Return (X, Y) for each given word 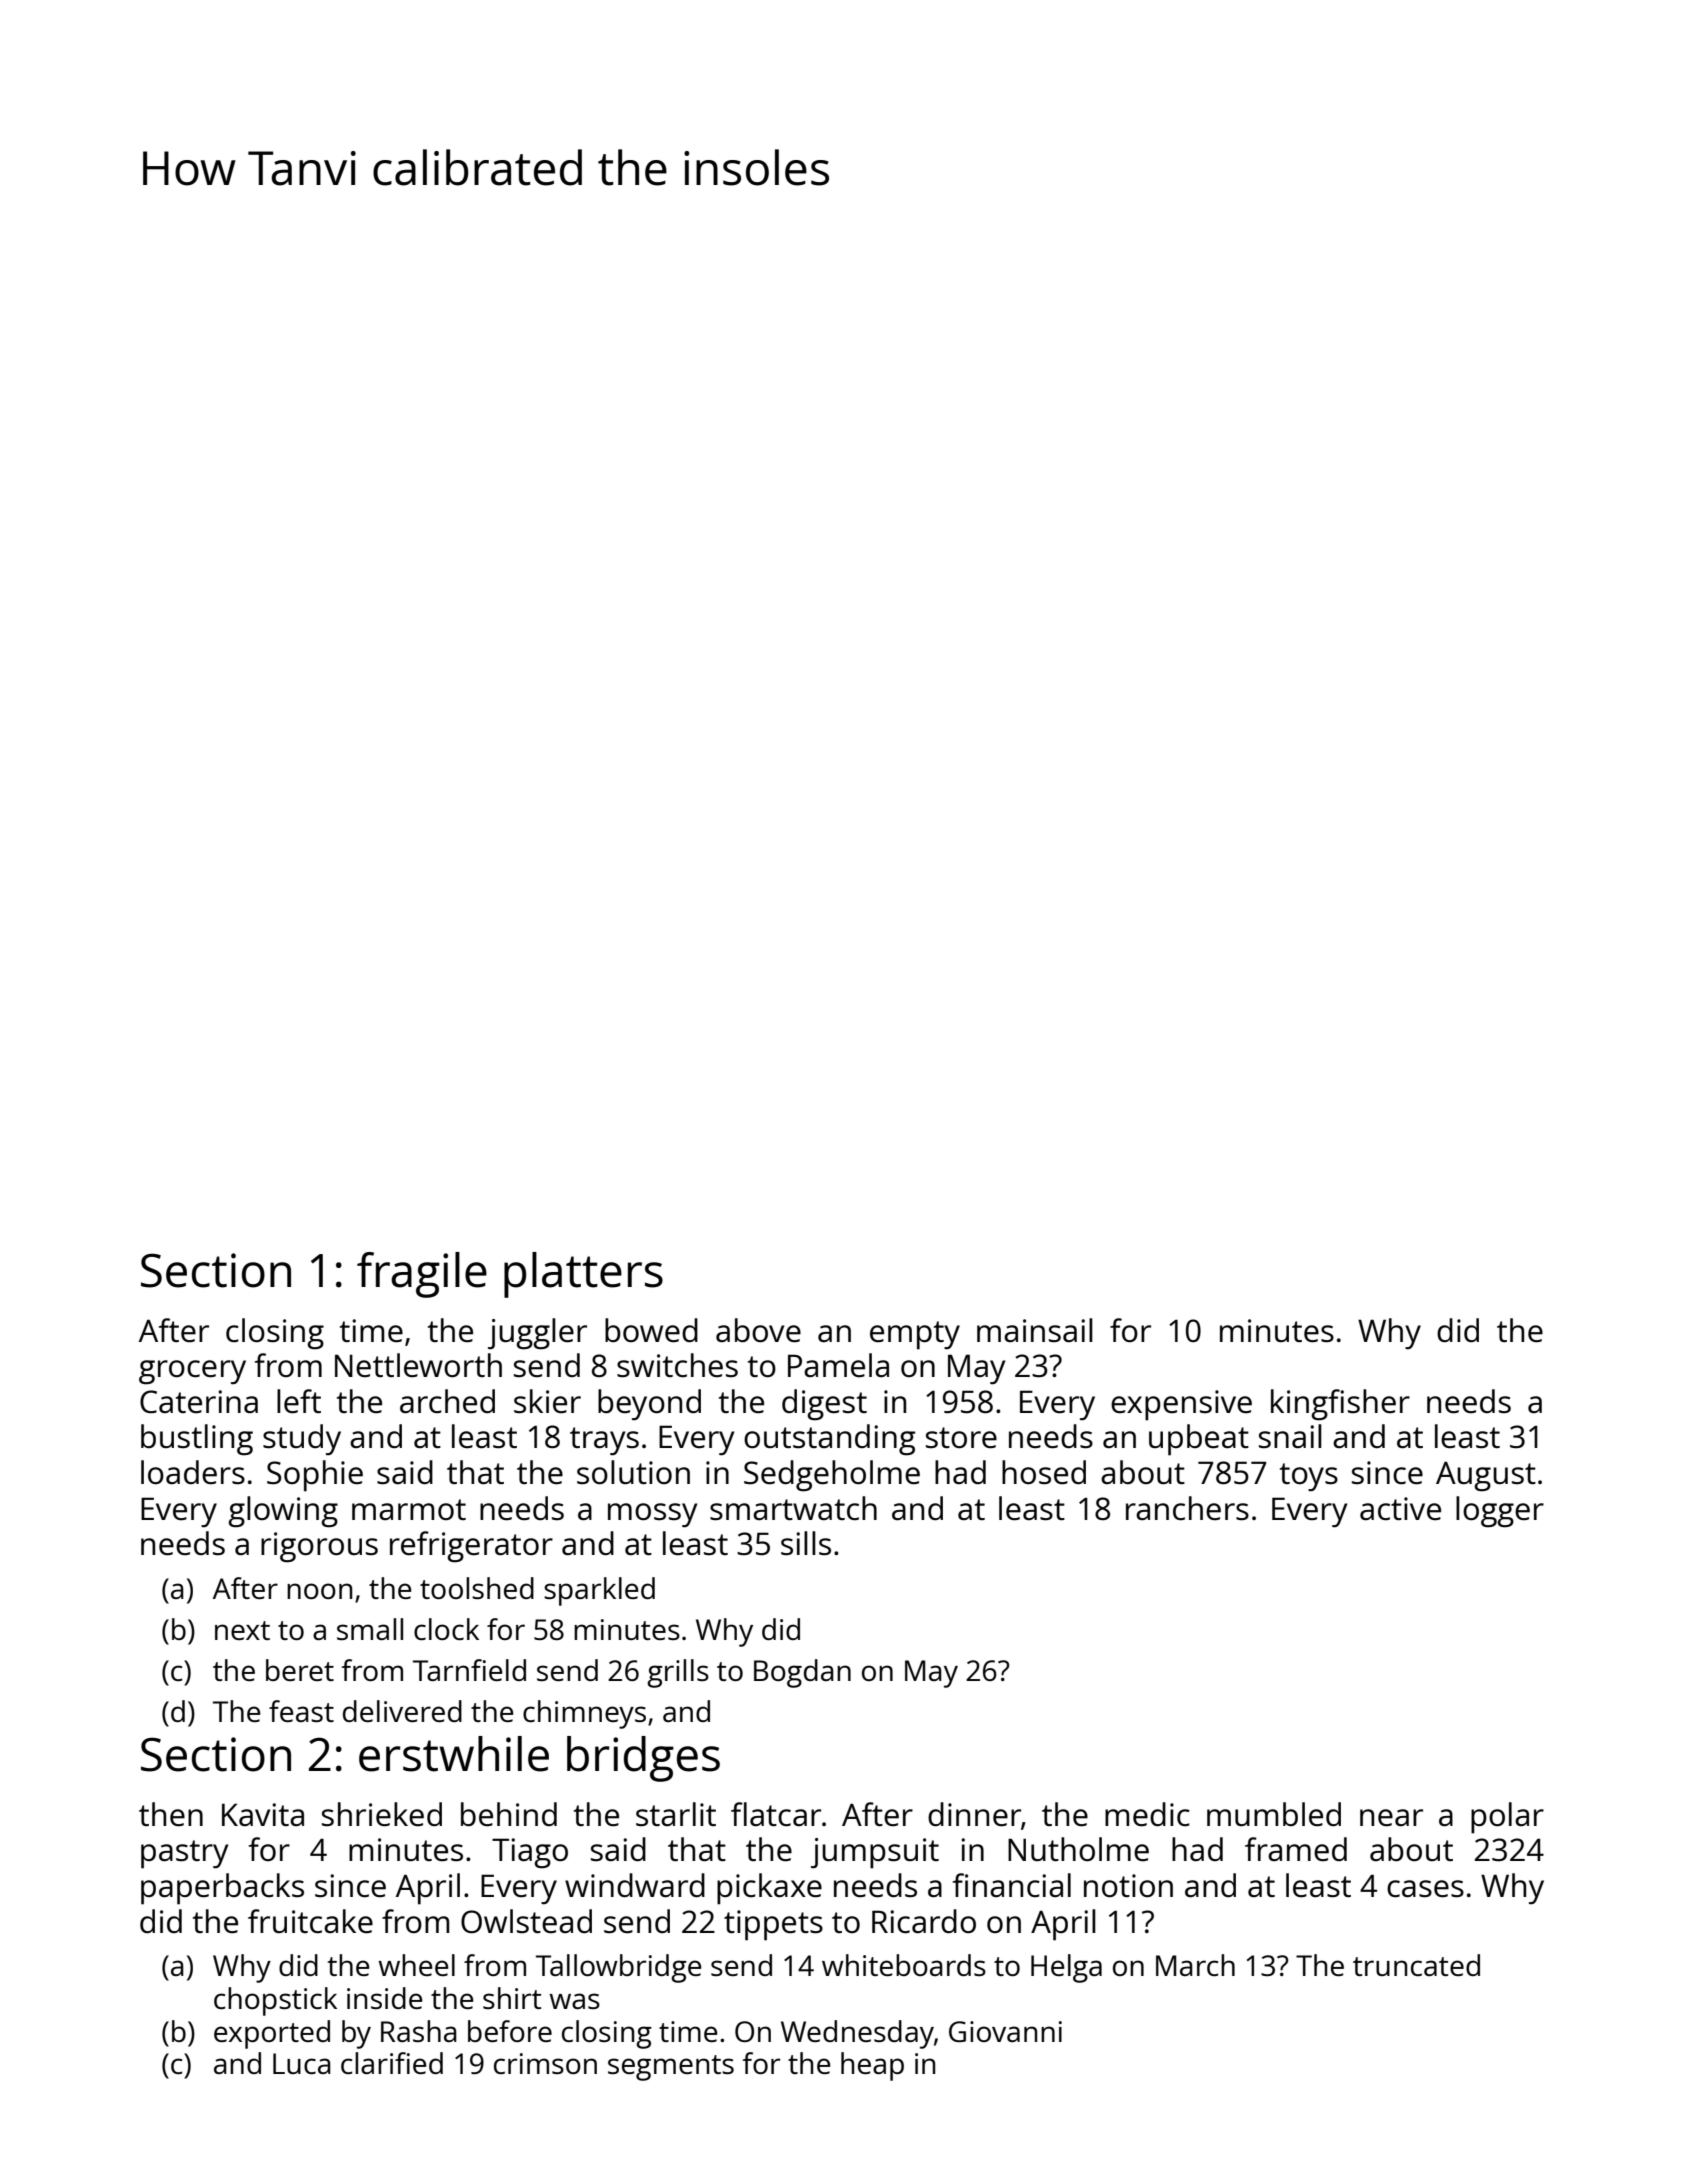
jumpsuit (875, 1853)
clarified (392, 2063)
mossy (652, 1515)
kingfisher (1340, 1405)
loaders (193, 1472)
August (1486, 1476)
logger (1500, 1512)
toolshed (477, 1588)
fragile (422, 1275)
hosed (1044, 1472)
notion (1128, 1885)
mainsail (1035, 1330)
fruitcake (310, 1921)
